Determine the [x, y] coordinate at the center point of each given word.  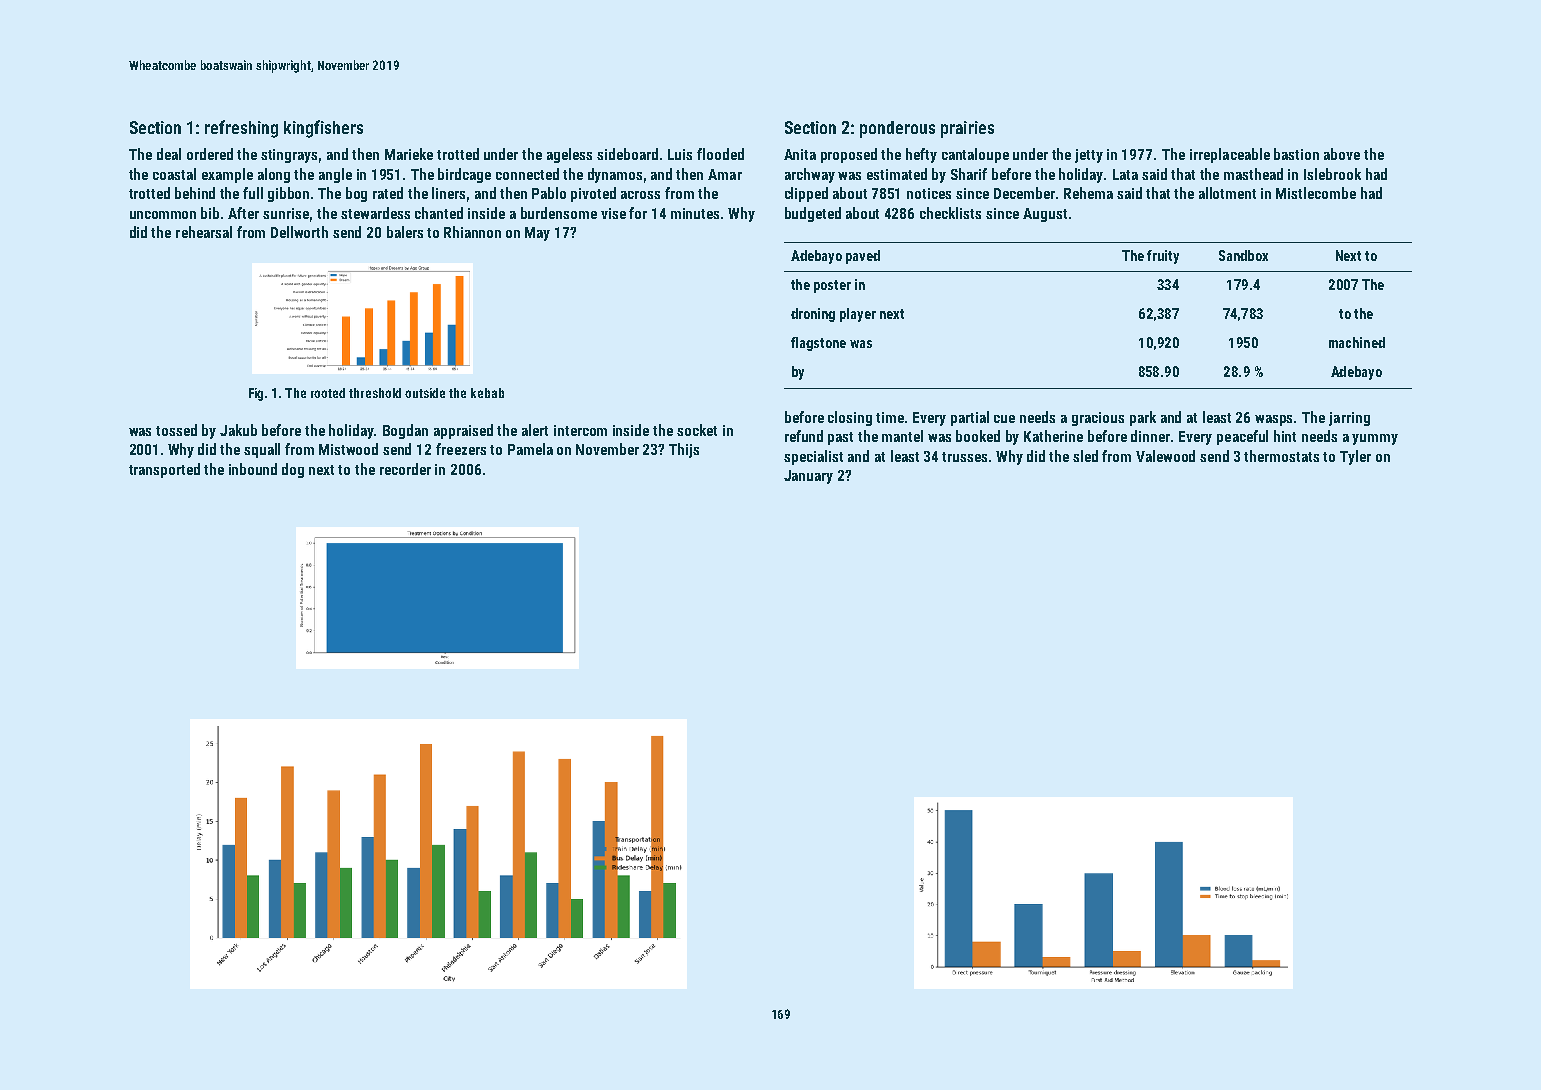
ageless [569, 155]
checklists [950, 213]
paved [863, 257]
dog [293, 470]
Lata [1125, 174]
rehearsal [204, 232]
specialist [813, 457]
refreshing [241, 129]
